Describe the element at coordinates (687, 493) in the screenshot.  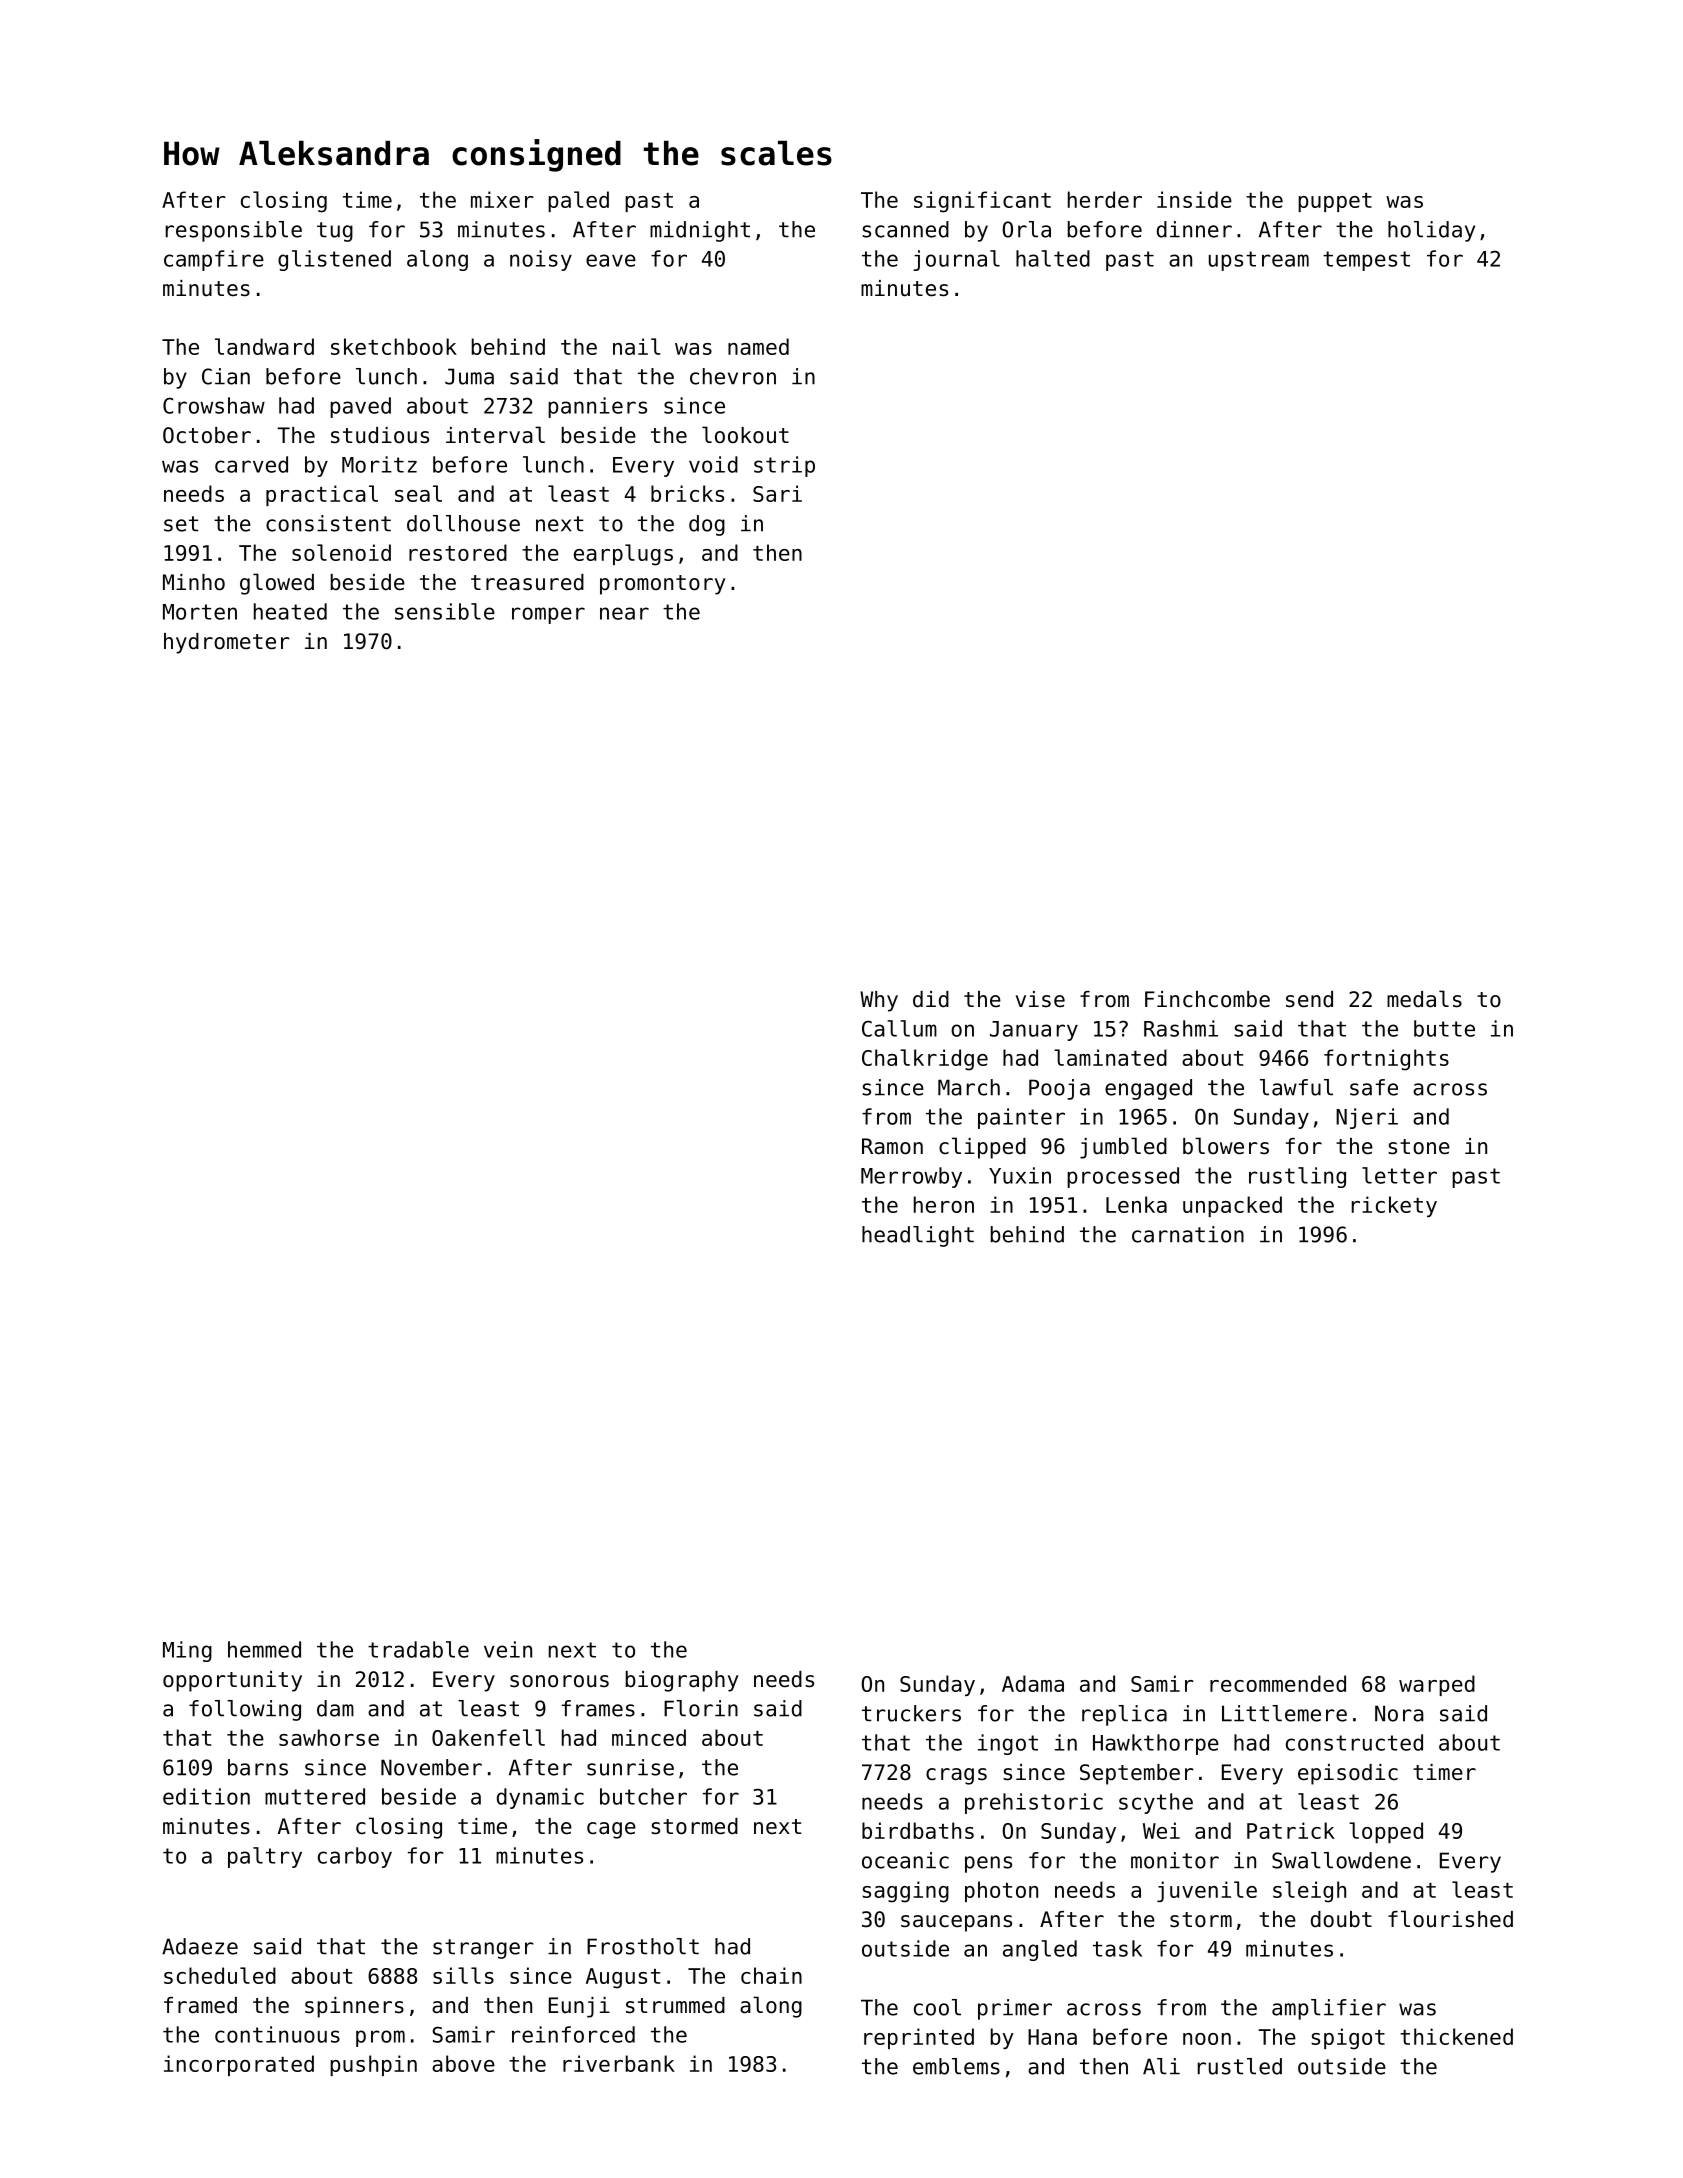
I see `bricks` at that location.
